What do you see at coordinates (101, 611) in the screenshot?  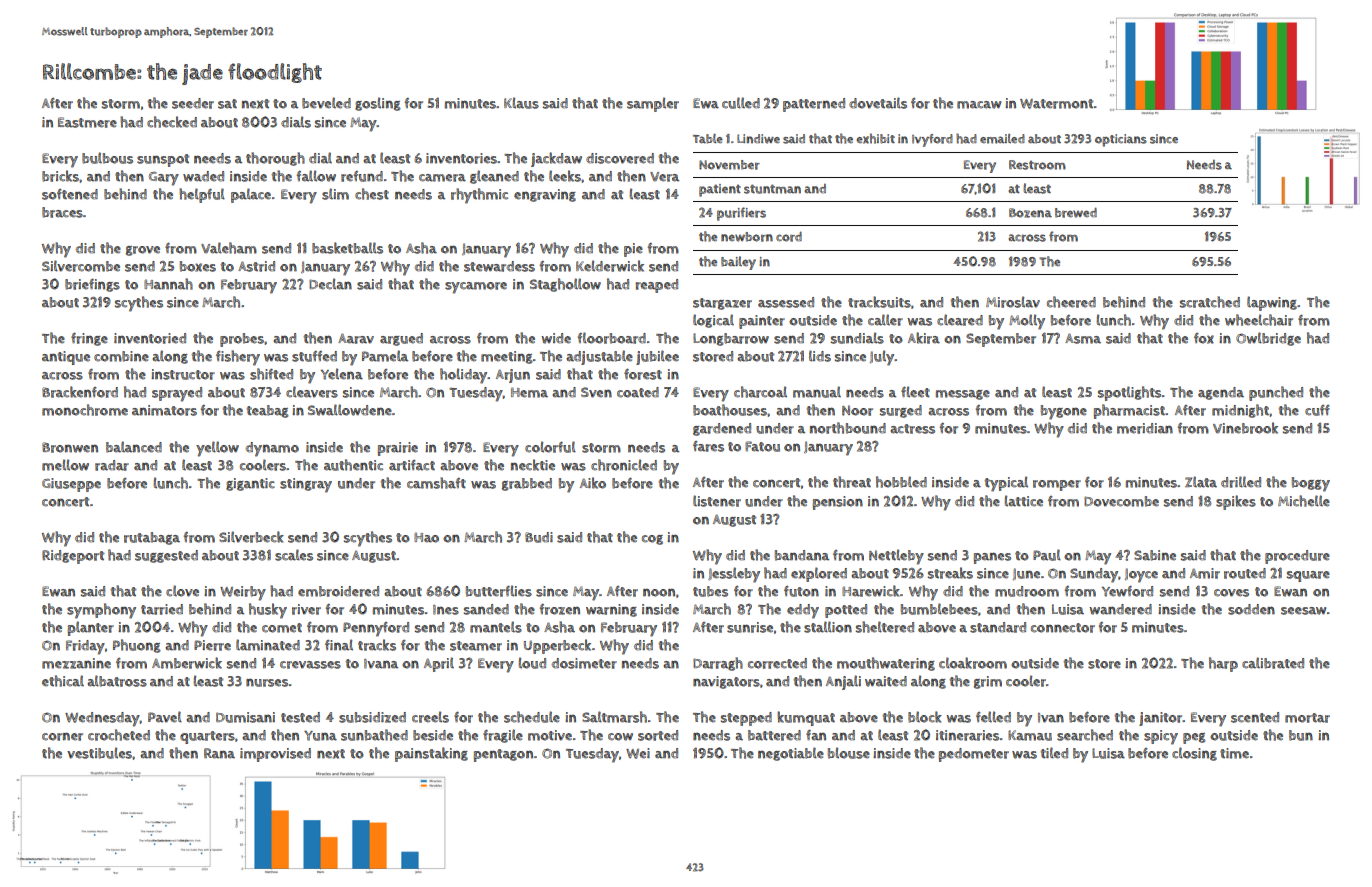 I see `symphony` at bounding box center [101, 611].
